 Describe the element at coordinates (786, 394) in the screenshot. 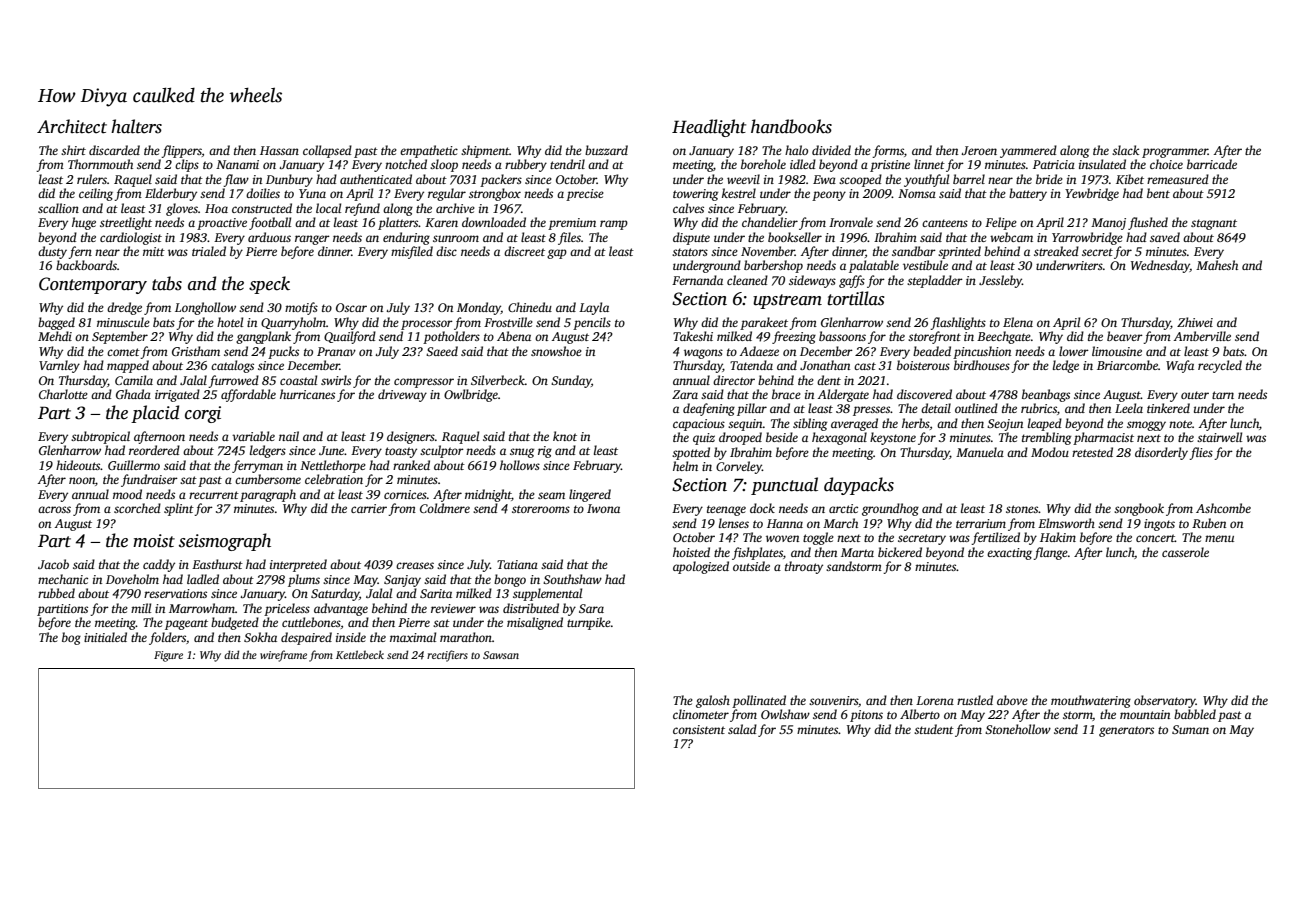

I see `brace` at that location.
